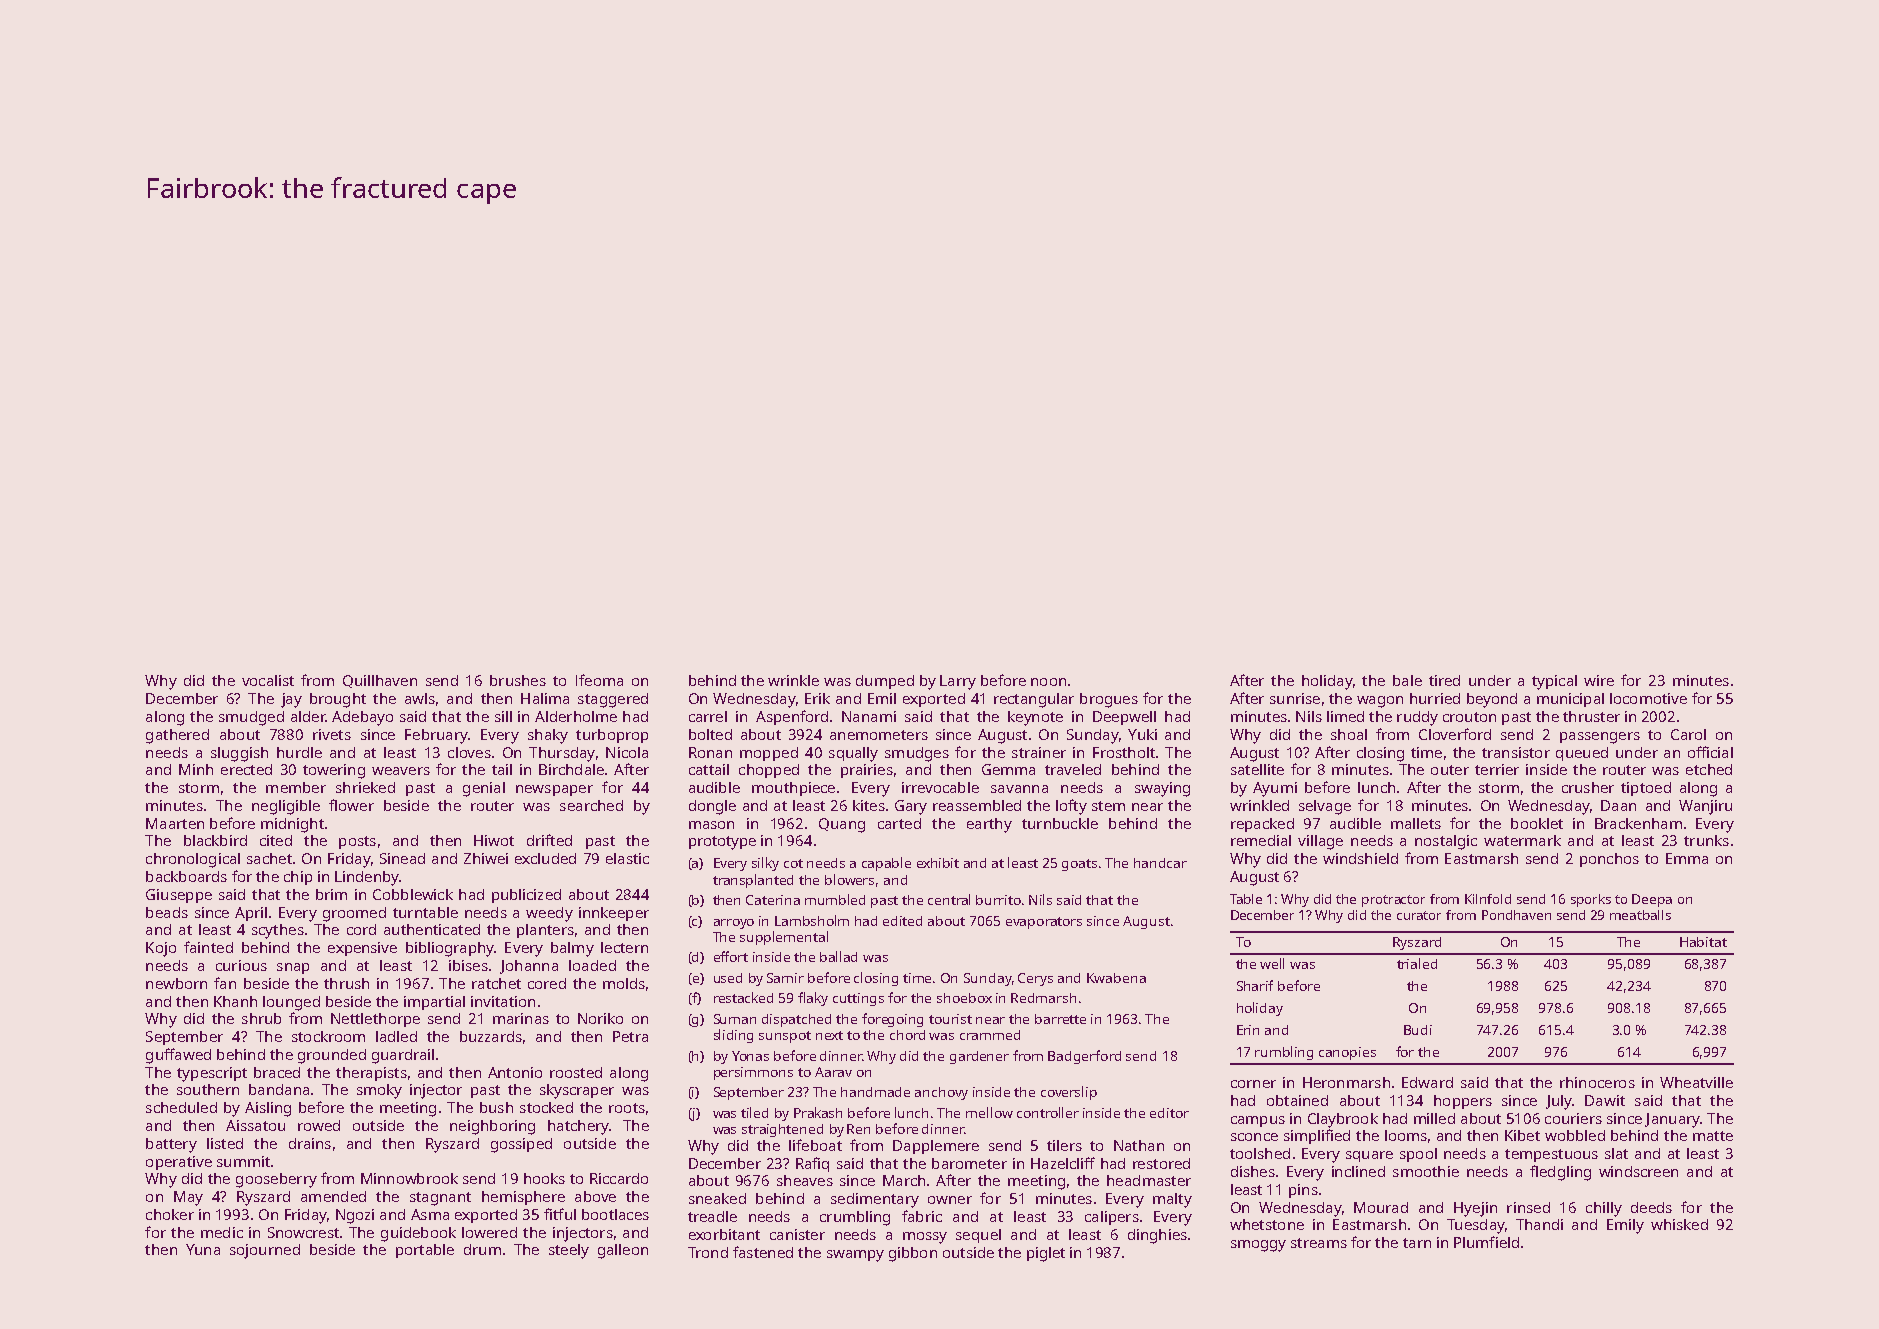 Image resolution: width=1879 pixels, height=1329 pixels. Describe the element at coordinates (401, 771) in the document. I see `weavers` at that location.
